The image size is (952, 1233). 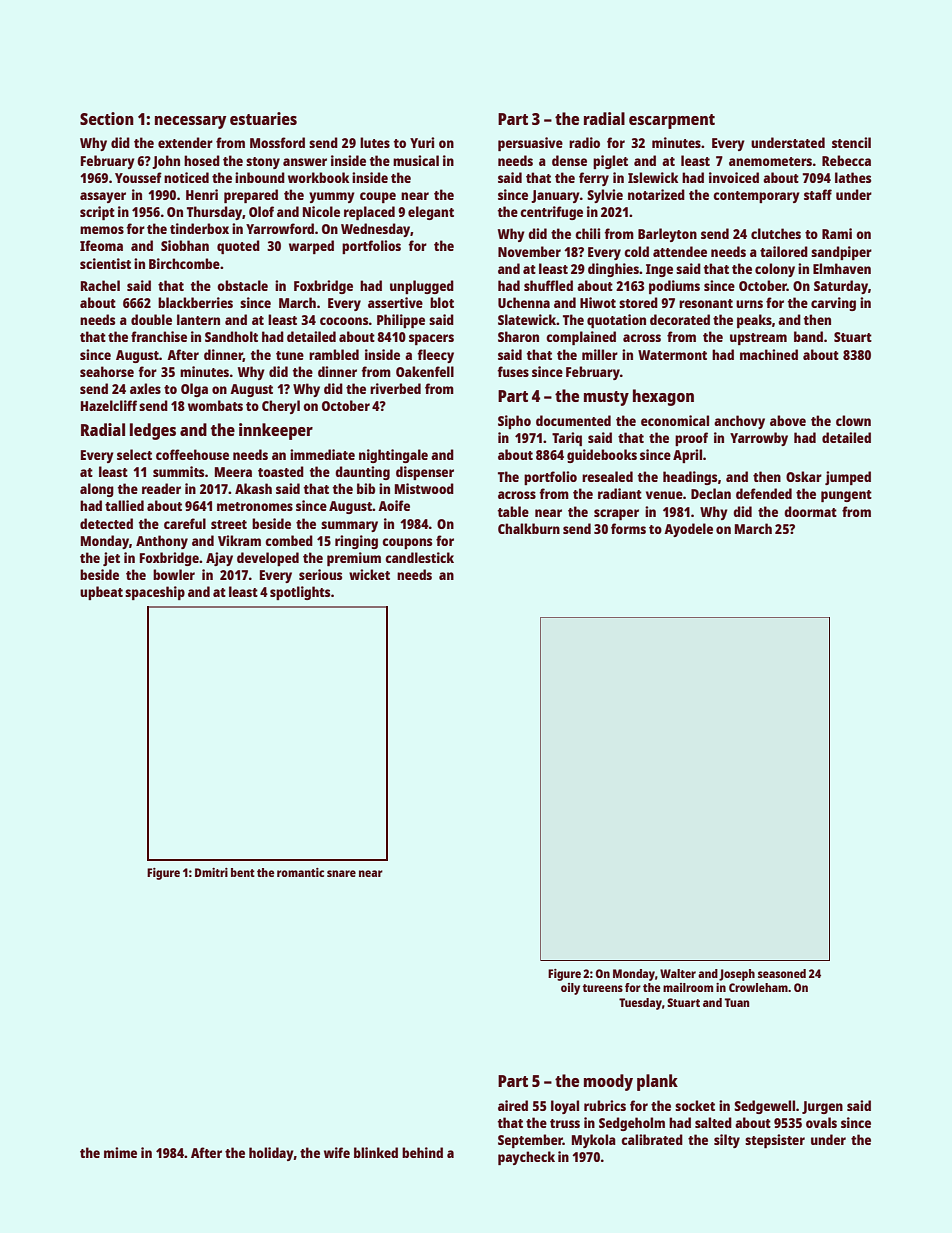 I want to click on Oakenfell, so click(x=425, y=371).
